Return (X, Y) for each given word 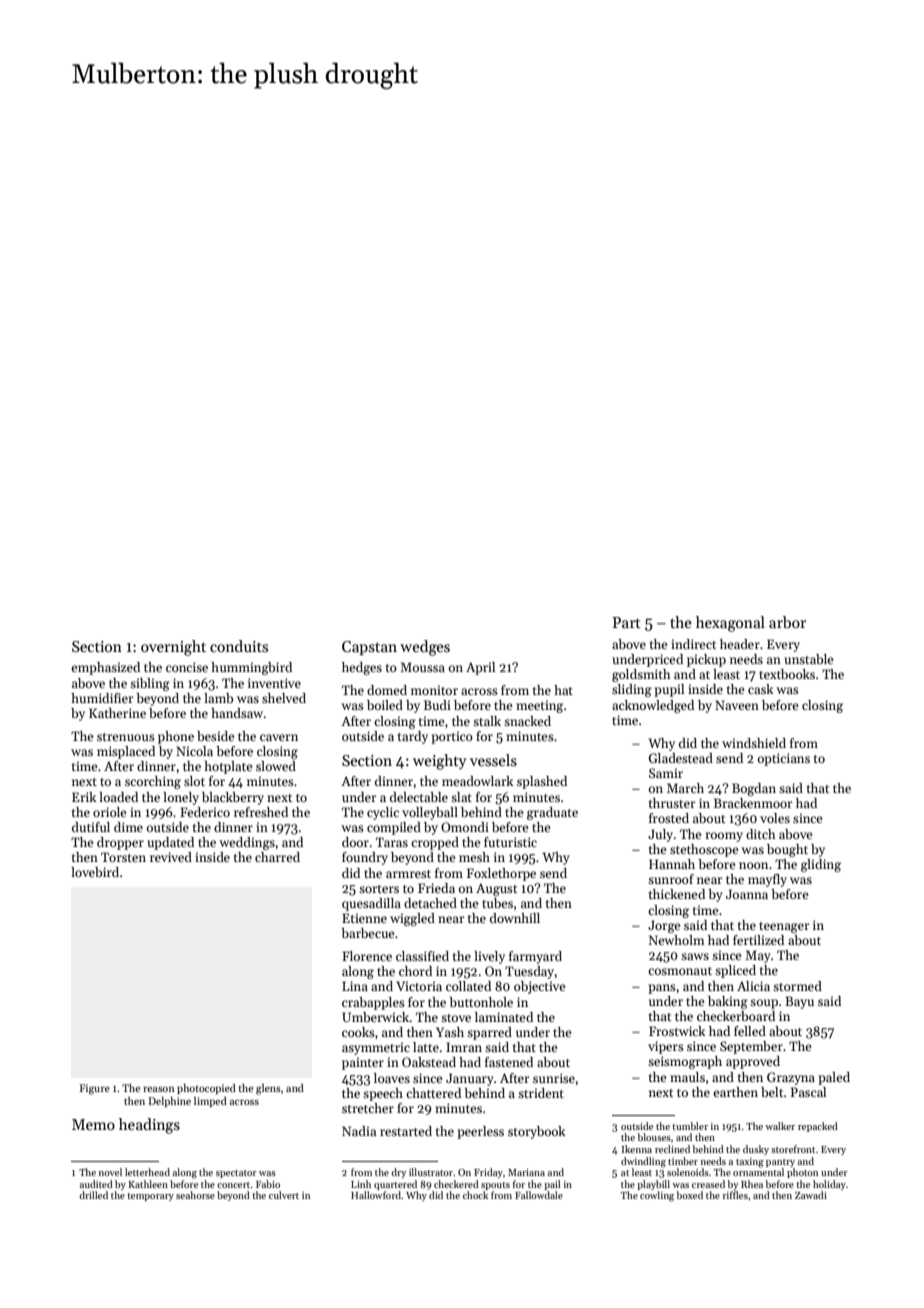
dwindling (643, 1162)
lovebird (95, 872)
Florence (367, 956)
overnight (173, 648)
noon (753, 865)
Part (627, 622)
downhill (515, 918)
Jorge (664, 926)
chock (475, 1195)
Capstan (369, 648)
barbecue (367, 933)
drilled (93, 1195)
